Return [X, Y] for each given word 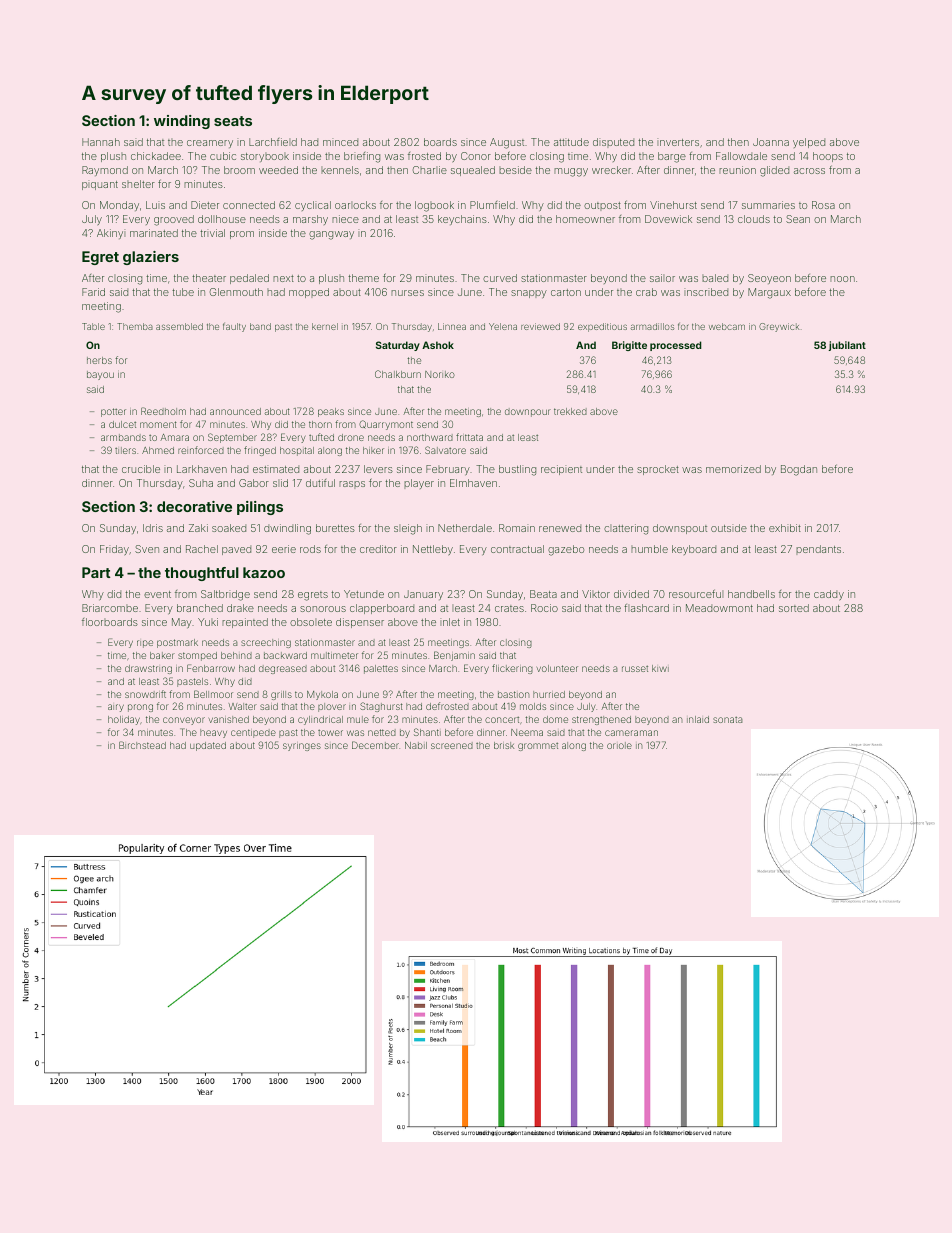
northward [430, 437]
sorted [794, 608]
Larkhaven [202, 469]
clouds [754, 219]
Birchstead [142, 745]
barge [672, 157]
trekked [570, 411]
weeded [278, 170]
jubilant [847, 346]
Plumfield [492, 205]
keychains [462, 220]
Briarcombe [110, 608]
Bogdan [799, 470]
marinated [154, 233]
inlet [450, 622]
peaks [331, 412]
